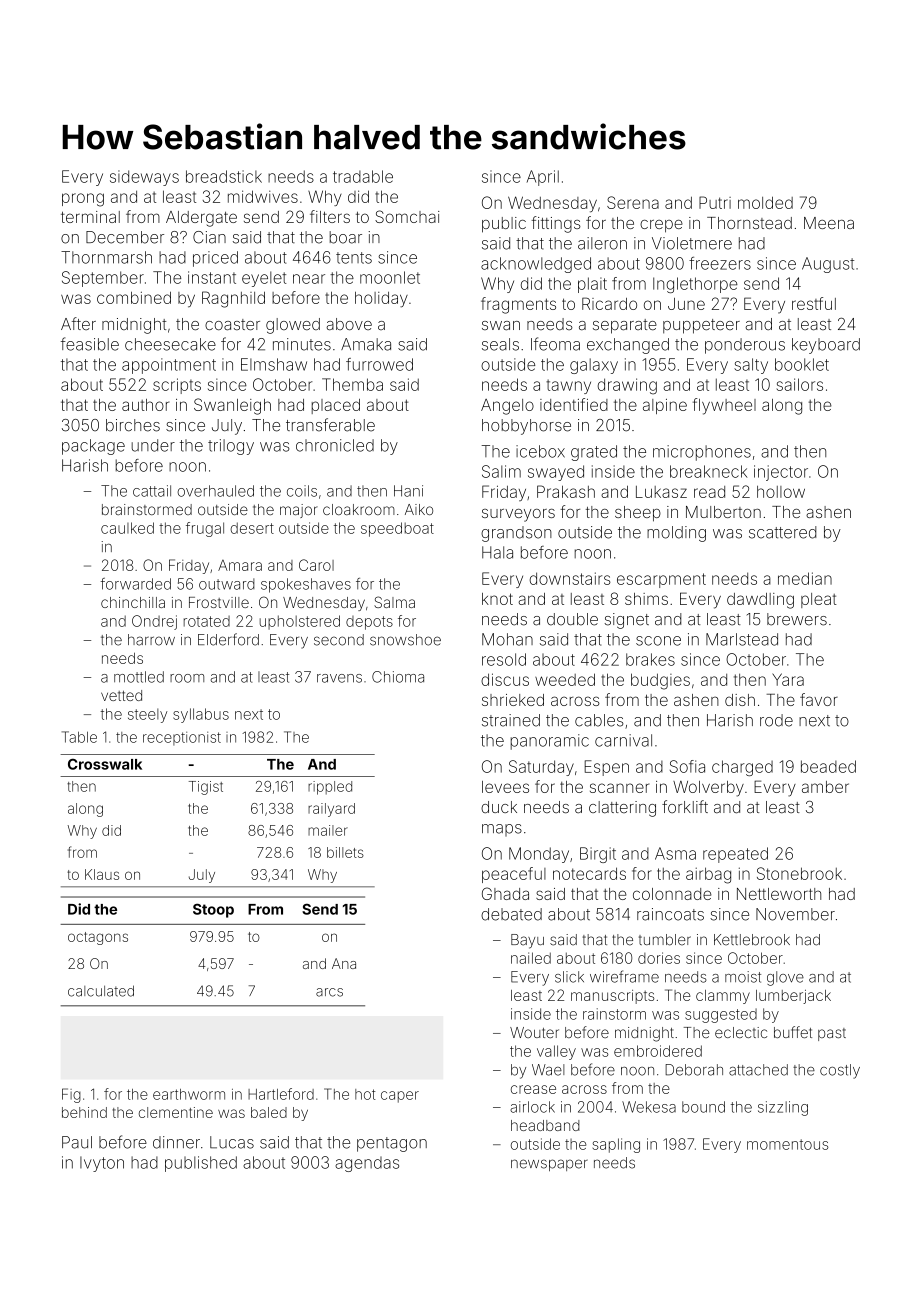 The image size is (924, 1308). Describe the element at coordinates (213, 910) in the page. I see `Stoop` at that location.
